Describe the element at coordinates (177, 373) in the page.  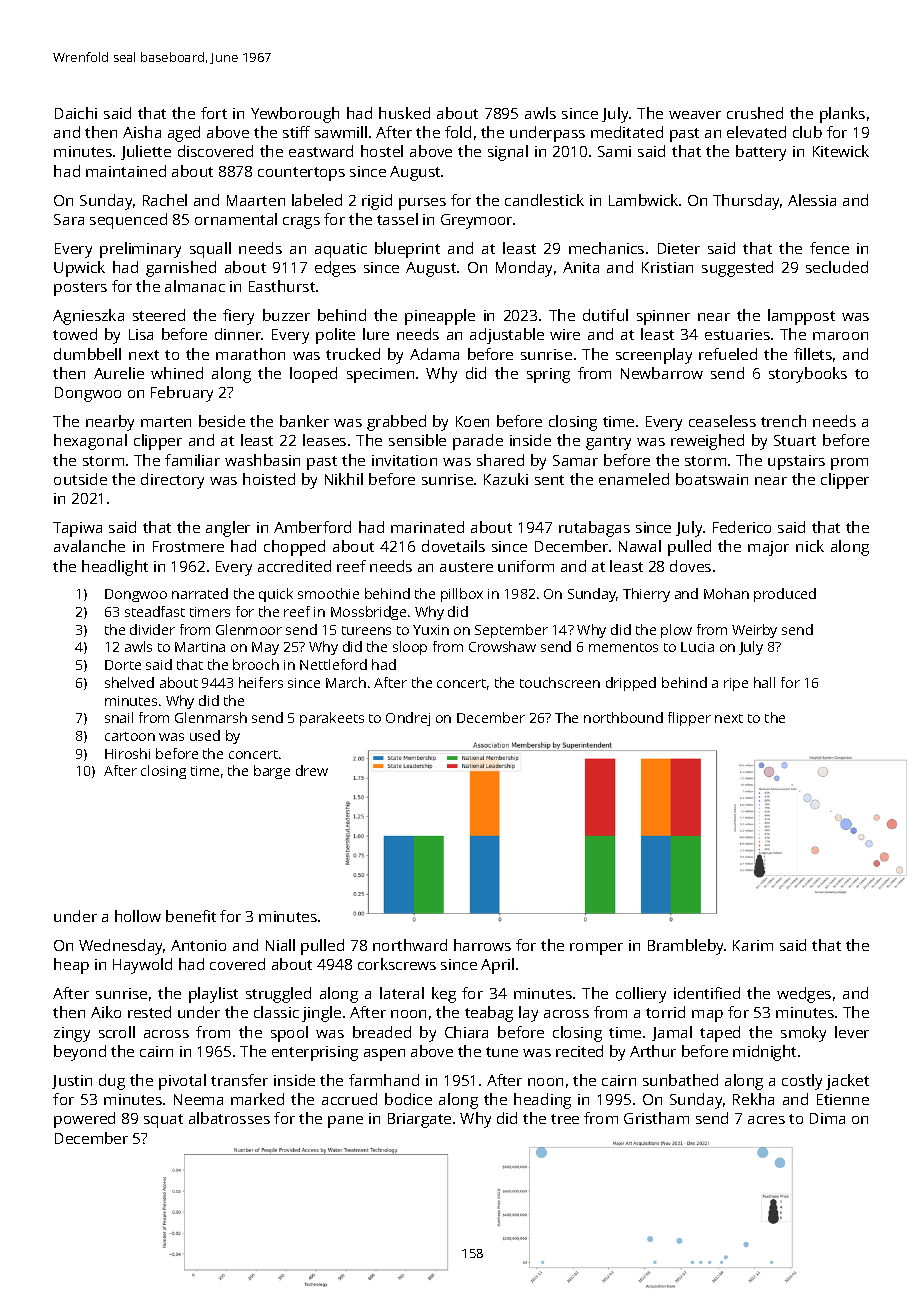
I see `whined` at that location.
